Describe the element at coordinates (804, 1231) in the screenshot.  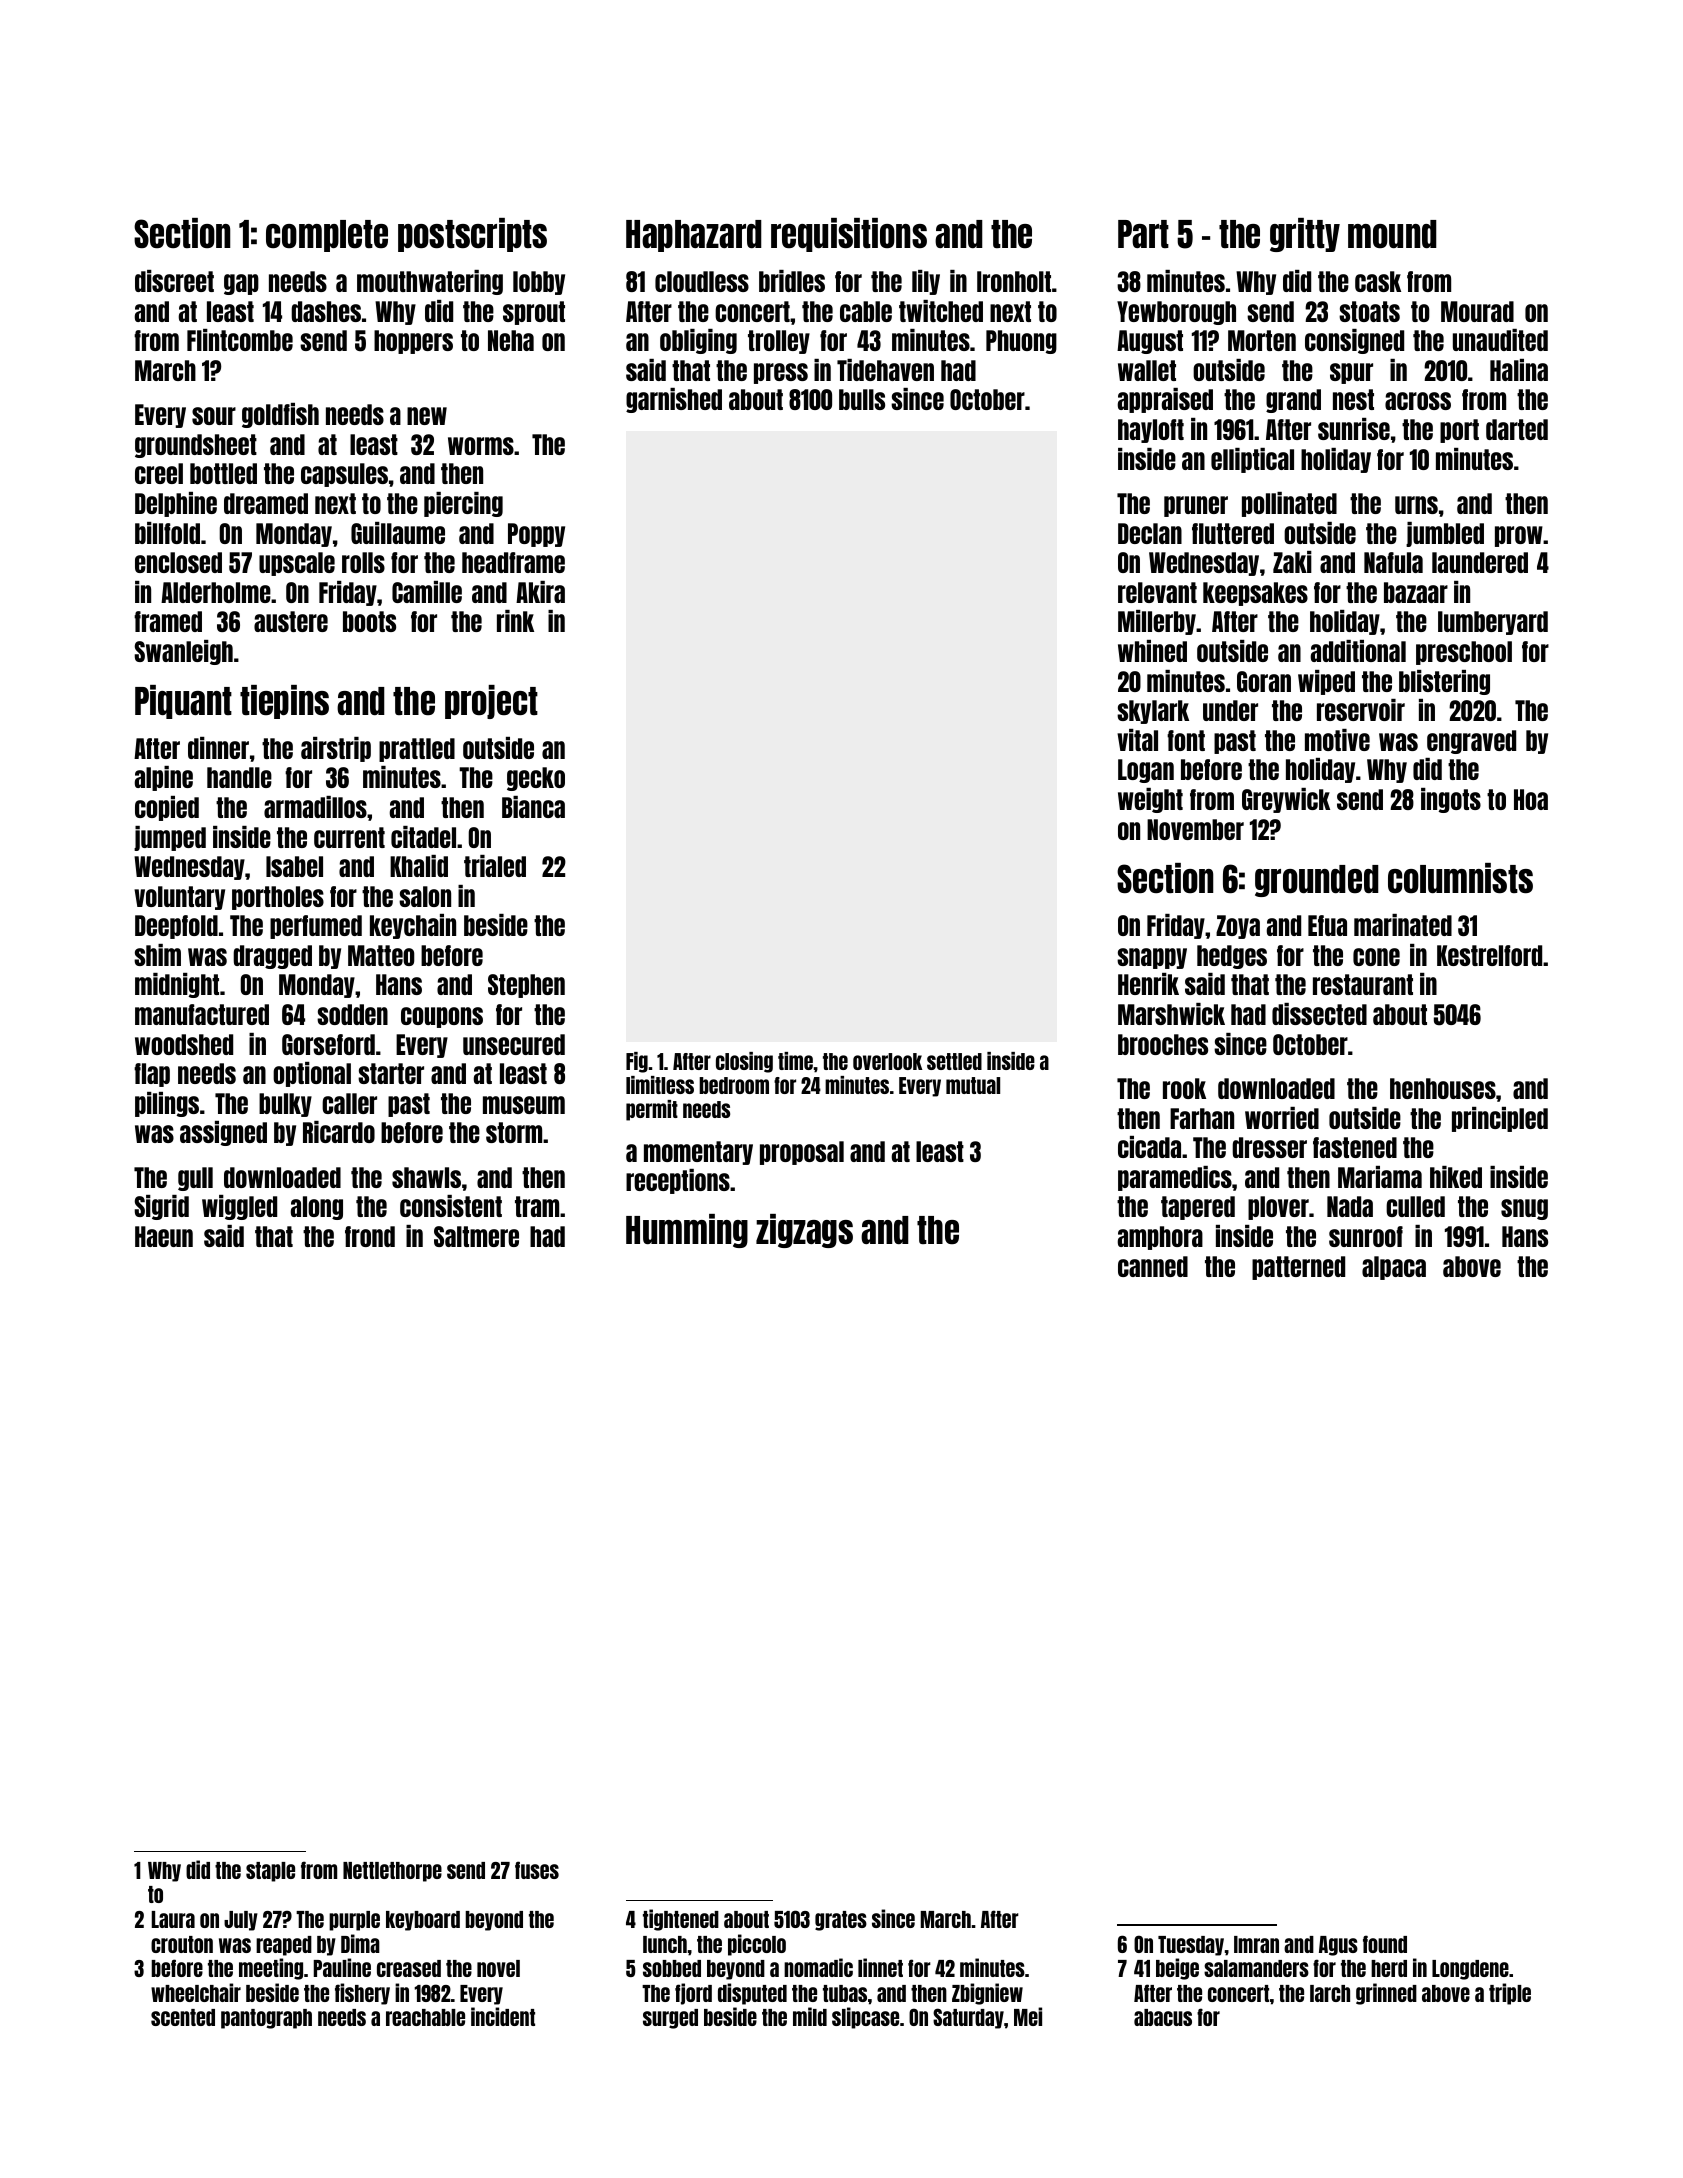
I see `zigzags` at that location.
